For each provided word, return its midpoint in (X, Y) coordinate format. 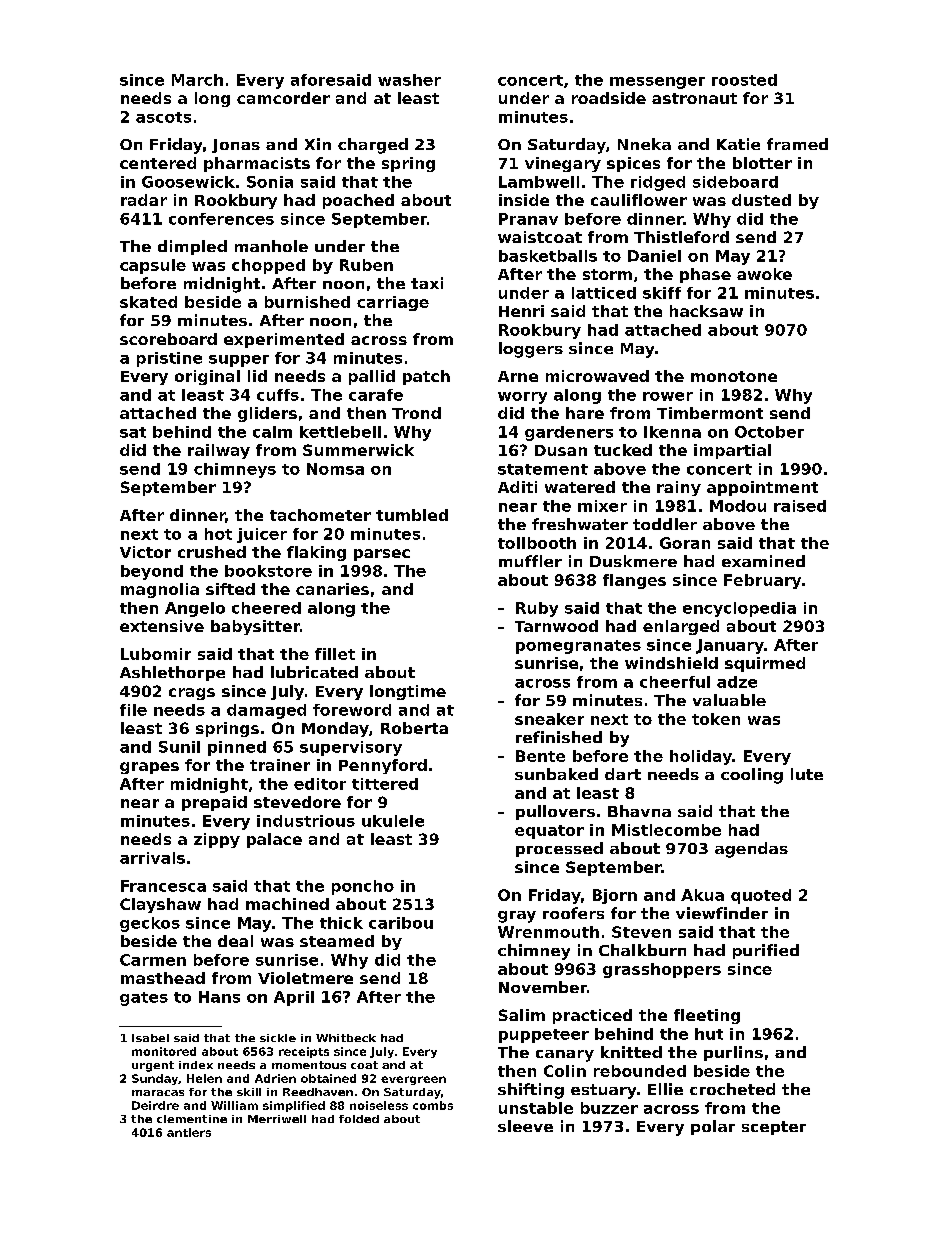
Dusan (561, 450)
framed (797, 144)
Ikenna (672, 432)
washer (409, 80)
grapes (149, 768)
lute (807, 774)
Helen (204, 1078)
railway (219, 451)
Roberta (414, 728)
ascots (163, 117)
